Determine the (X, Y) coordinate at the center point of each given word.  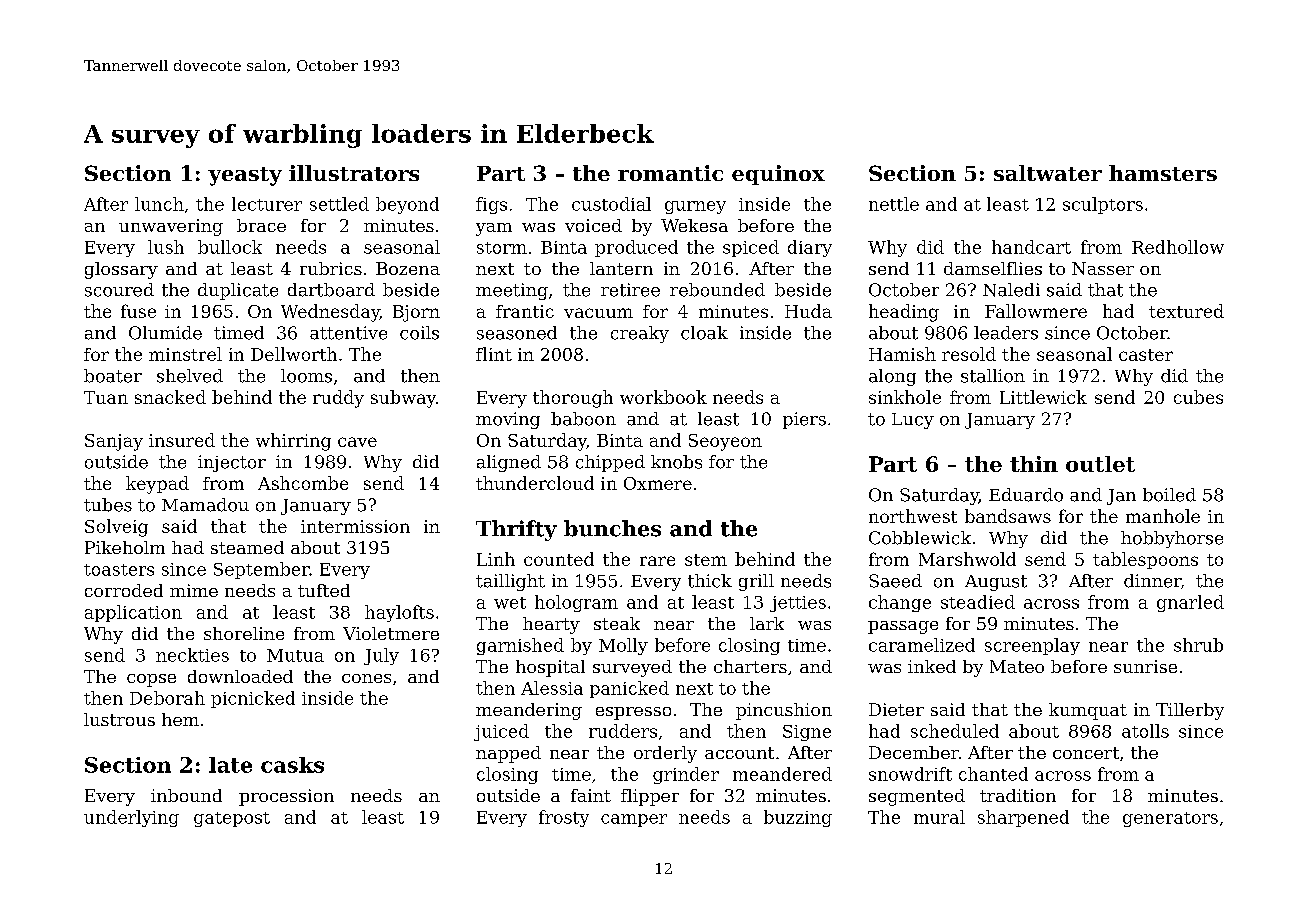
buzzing (798, 818)
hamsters (1163, 173)
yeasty (245, 176)
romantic (670, 173)
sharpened (1023, 818)
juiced (501, 732)
